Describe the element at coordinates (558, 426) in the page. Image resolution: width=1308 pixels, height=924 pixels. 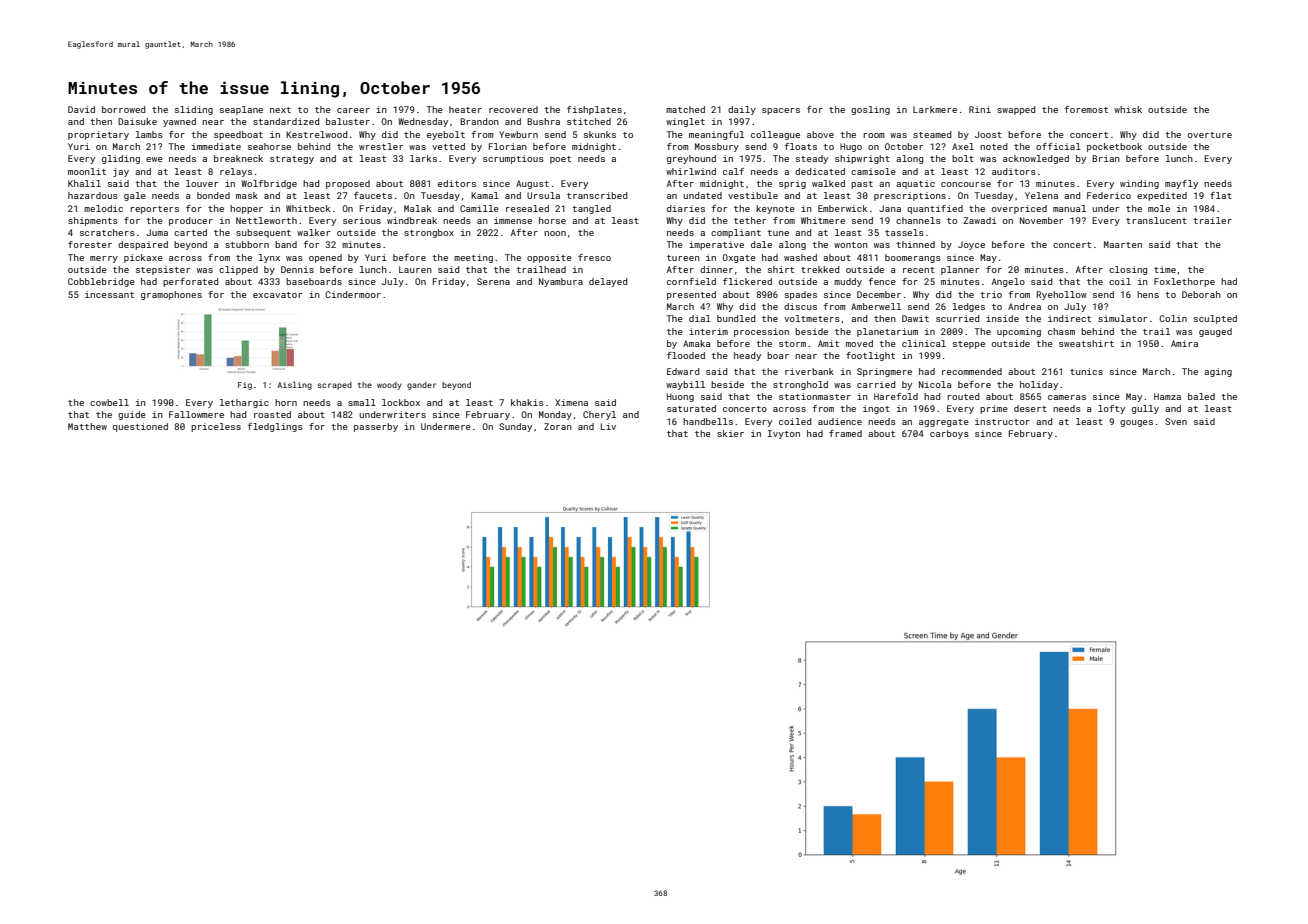
I see `Zoran` at that location.
